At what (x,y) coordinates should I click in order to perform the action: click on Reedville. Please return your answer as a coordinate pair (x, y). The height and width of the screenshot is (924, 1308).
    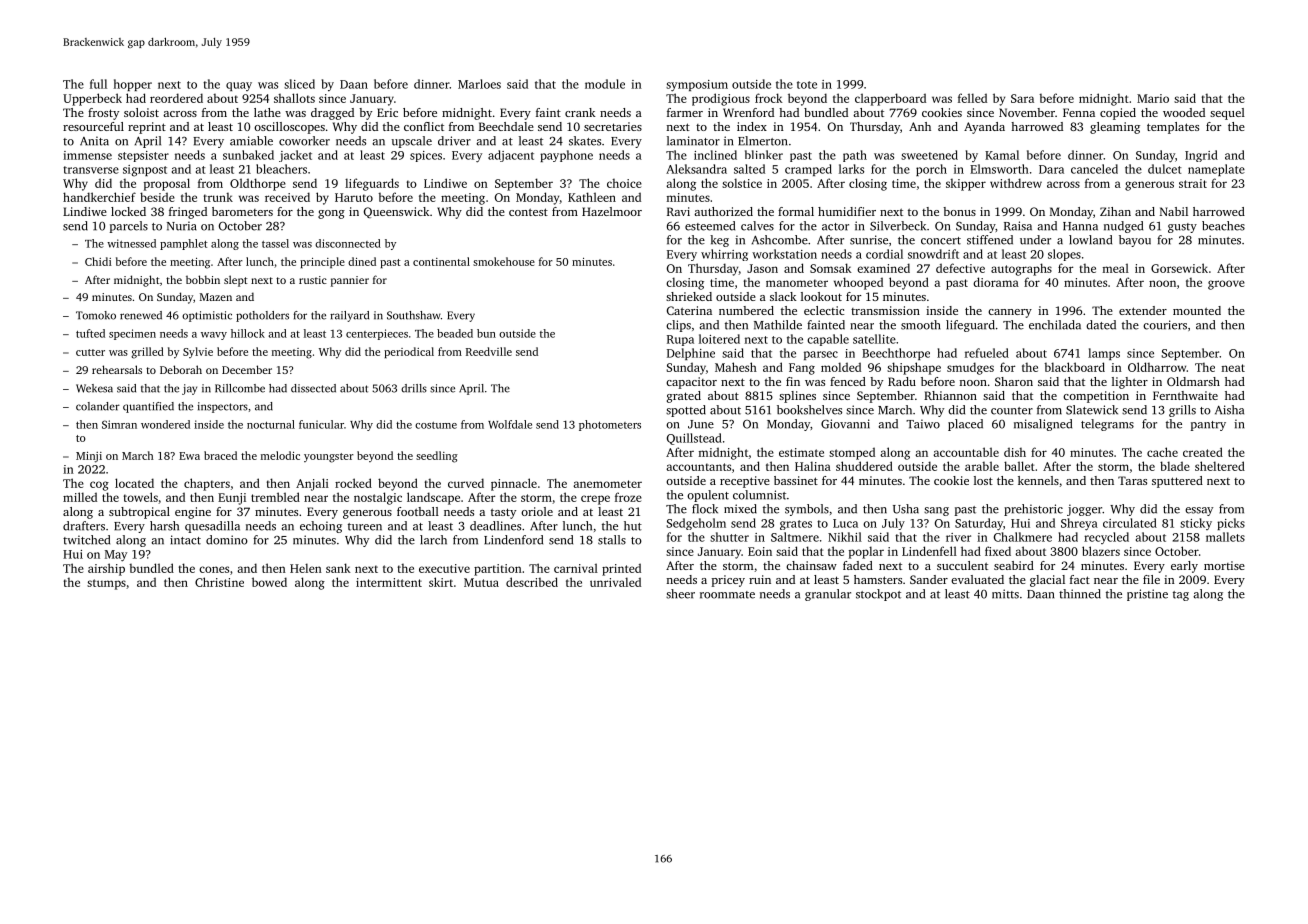
    Looking at the image, I should click on (489, 351).
